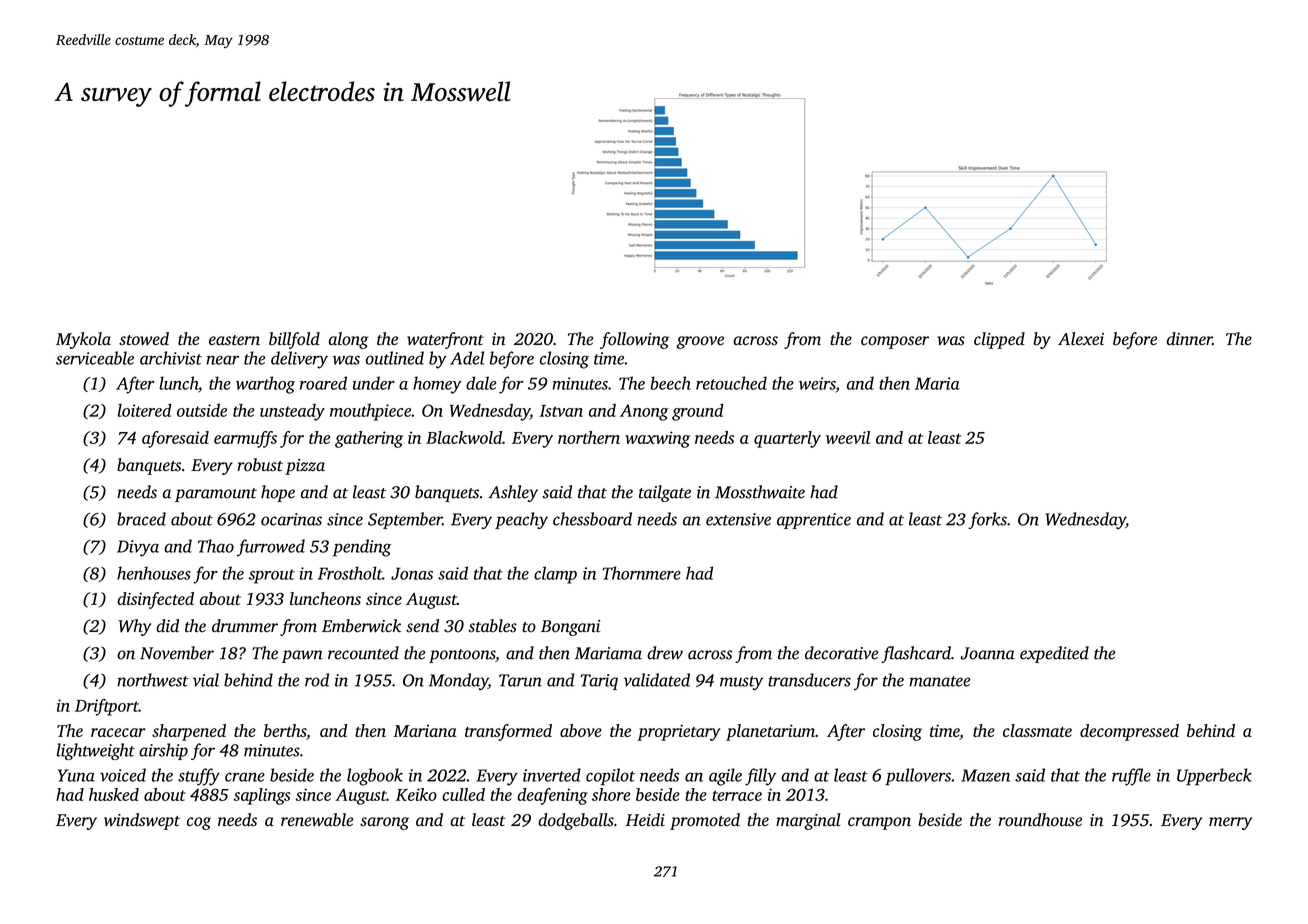 The width and height of the screenshot is (1308, 924). I want to click on Ashley, so click(513, 493).
